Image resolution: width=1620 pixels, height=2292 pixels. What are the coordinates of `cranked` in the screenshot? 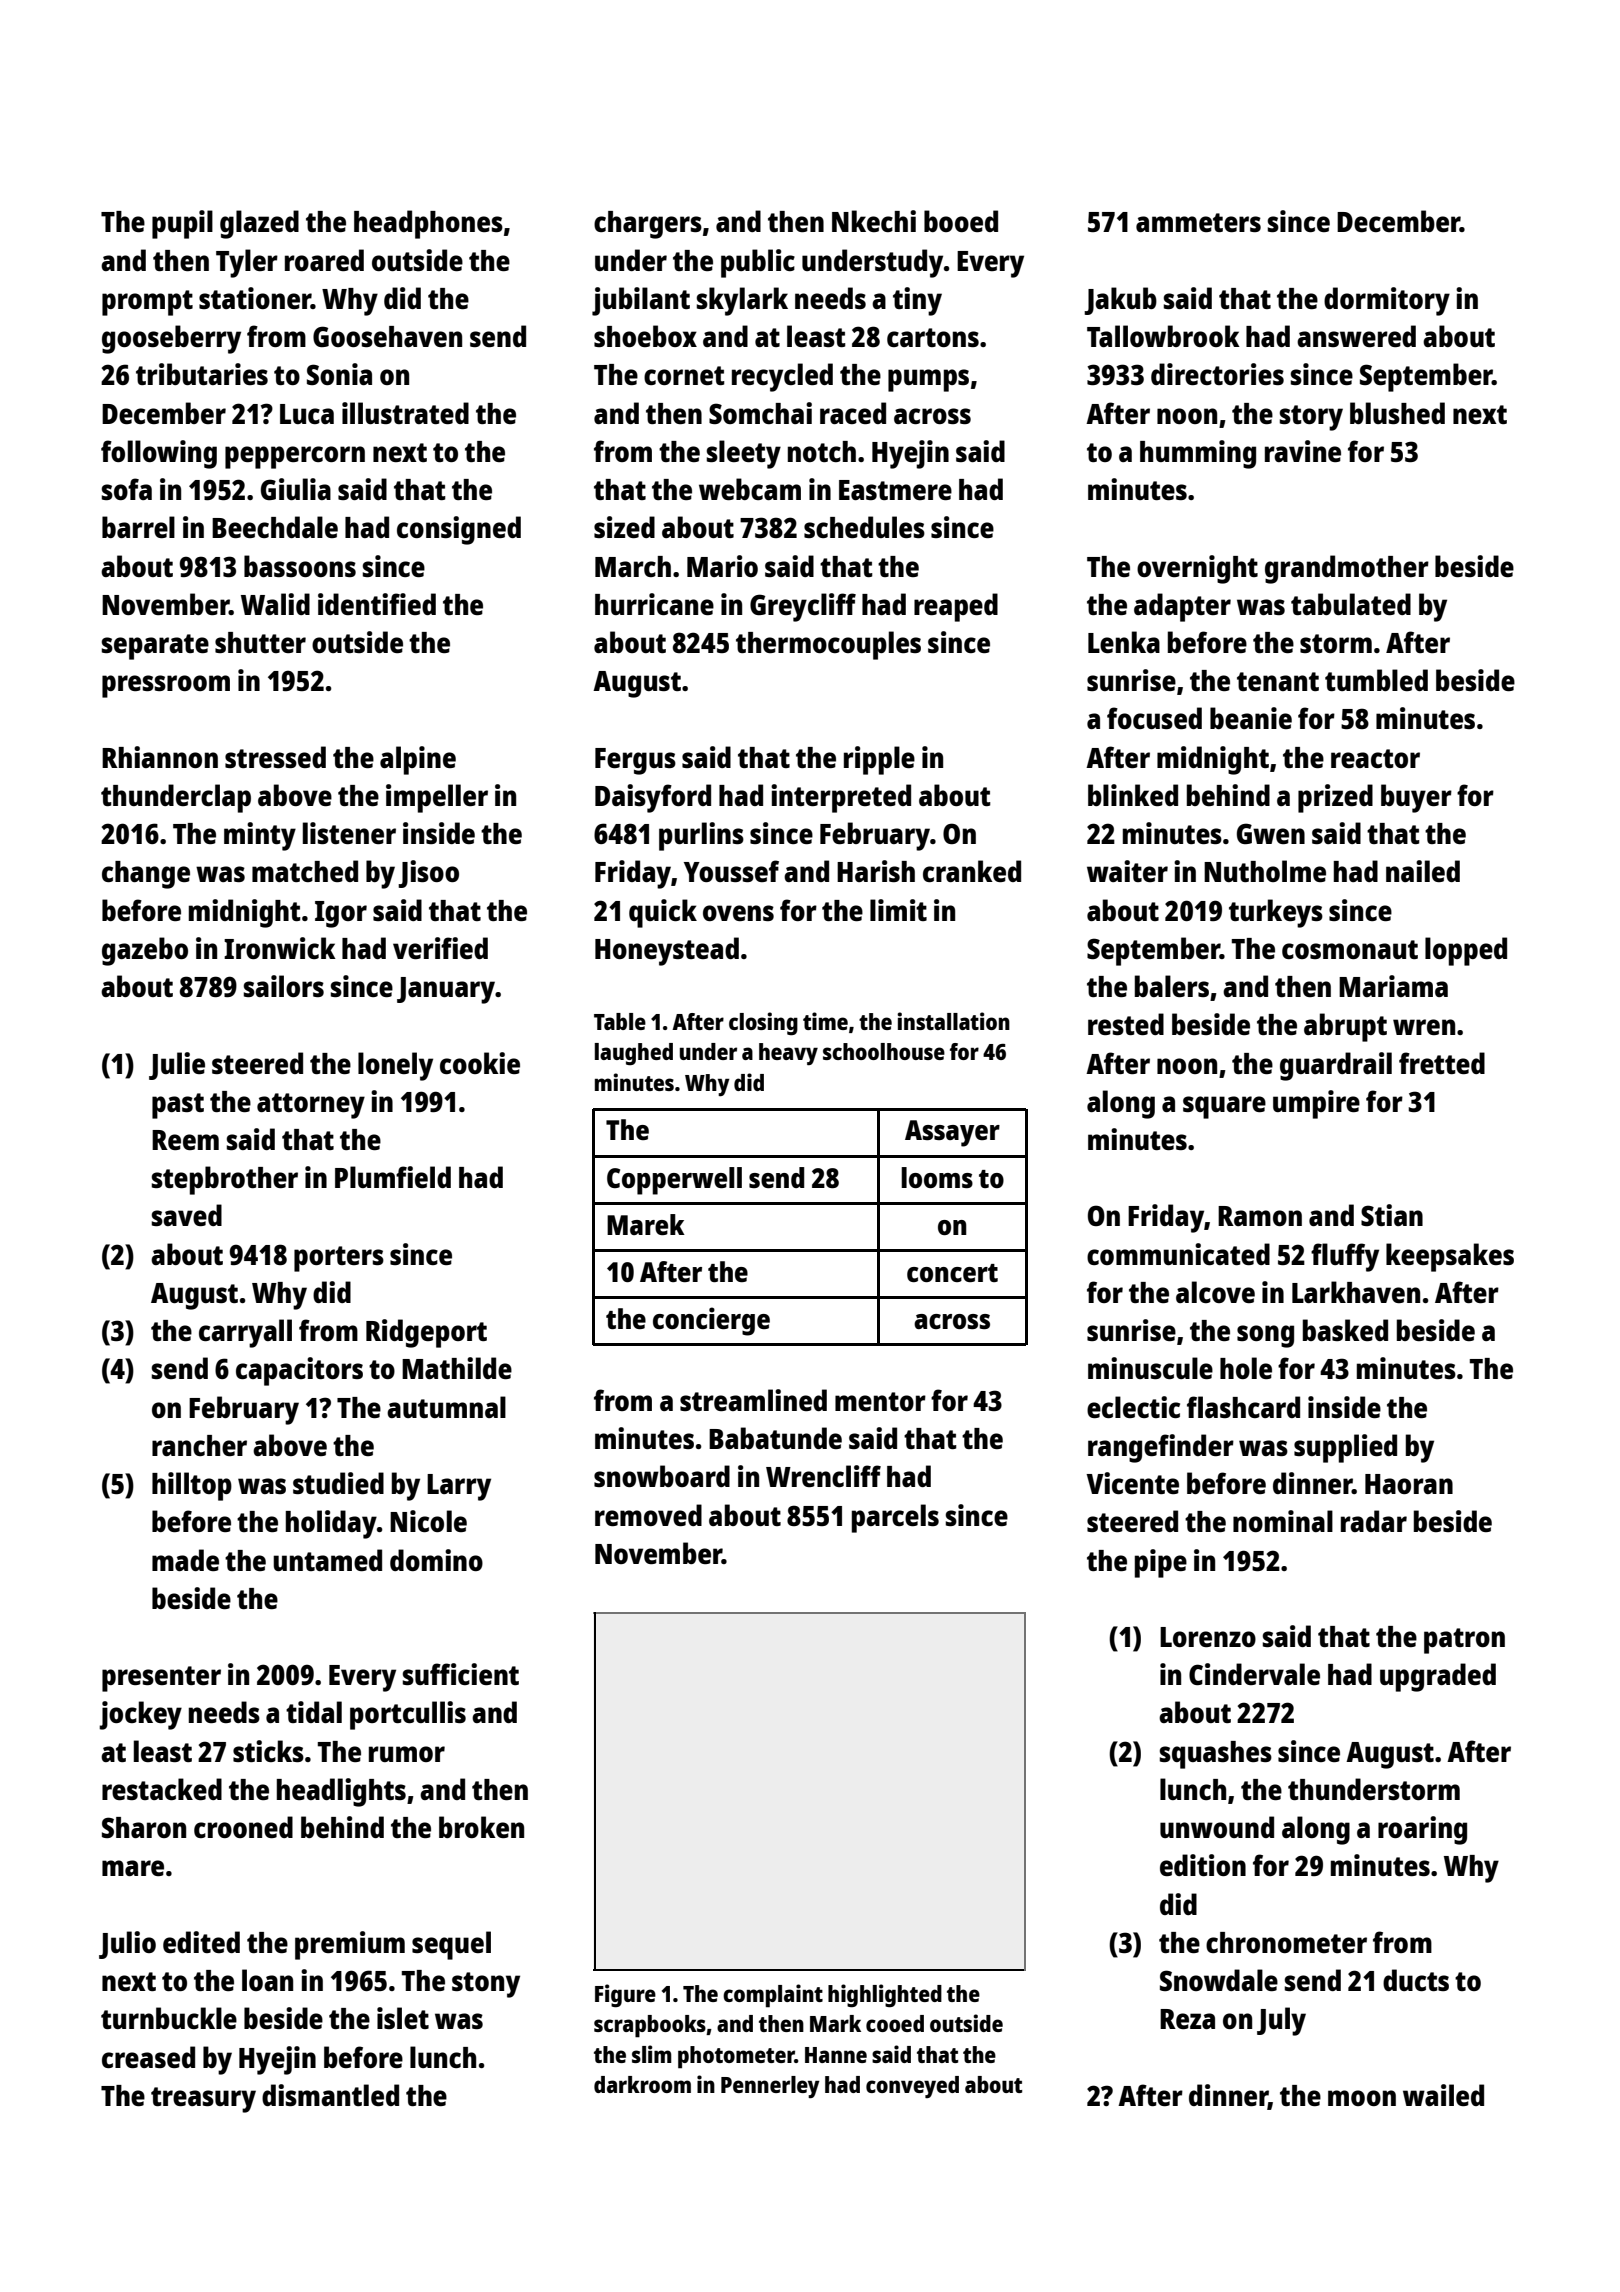 It's located at (972, 871).
